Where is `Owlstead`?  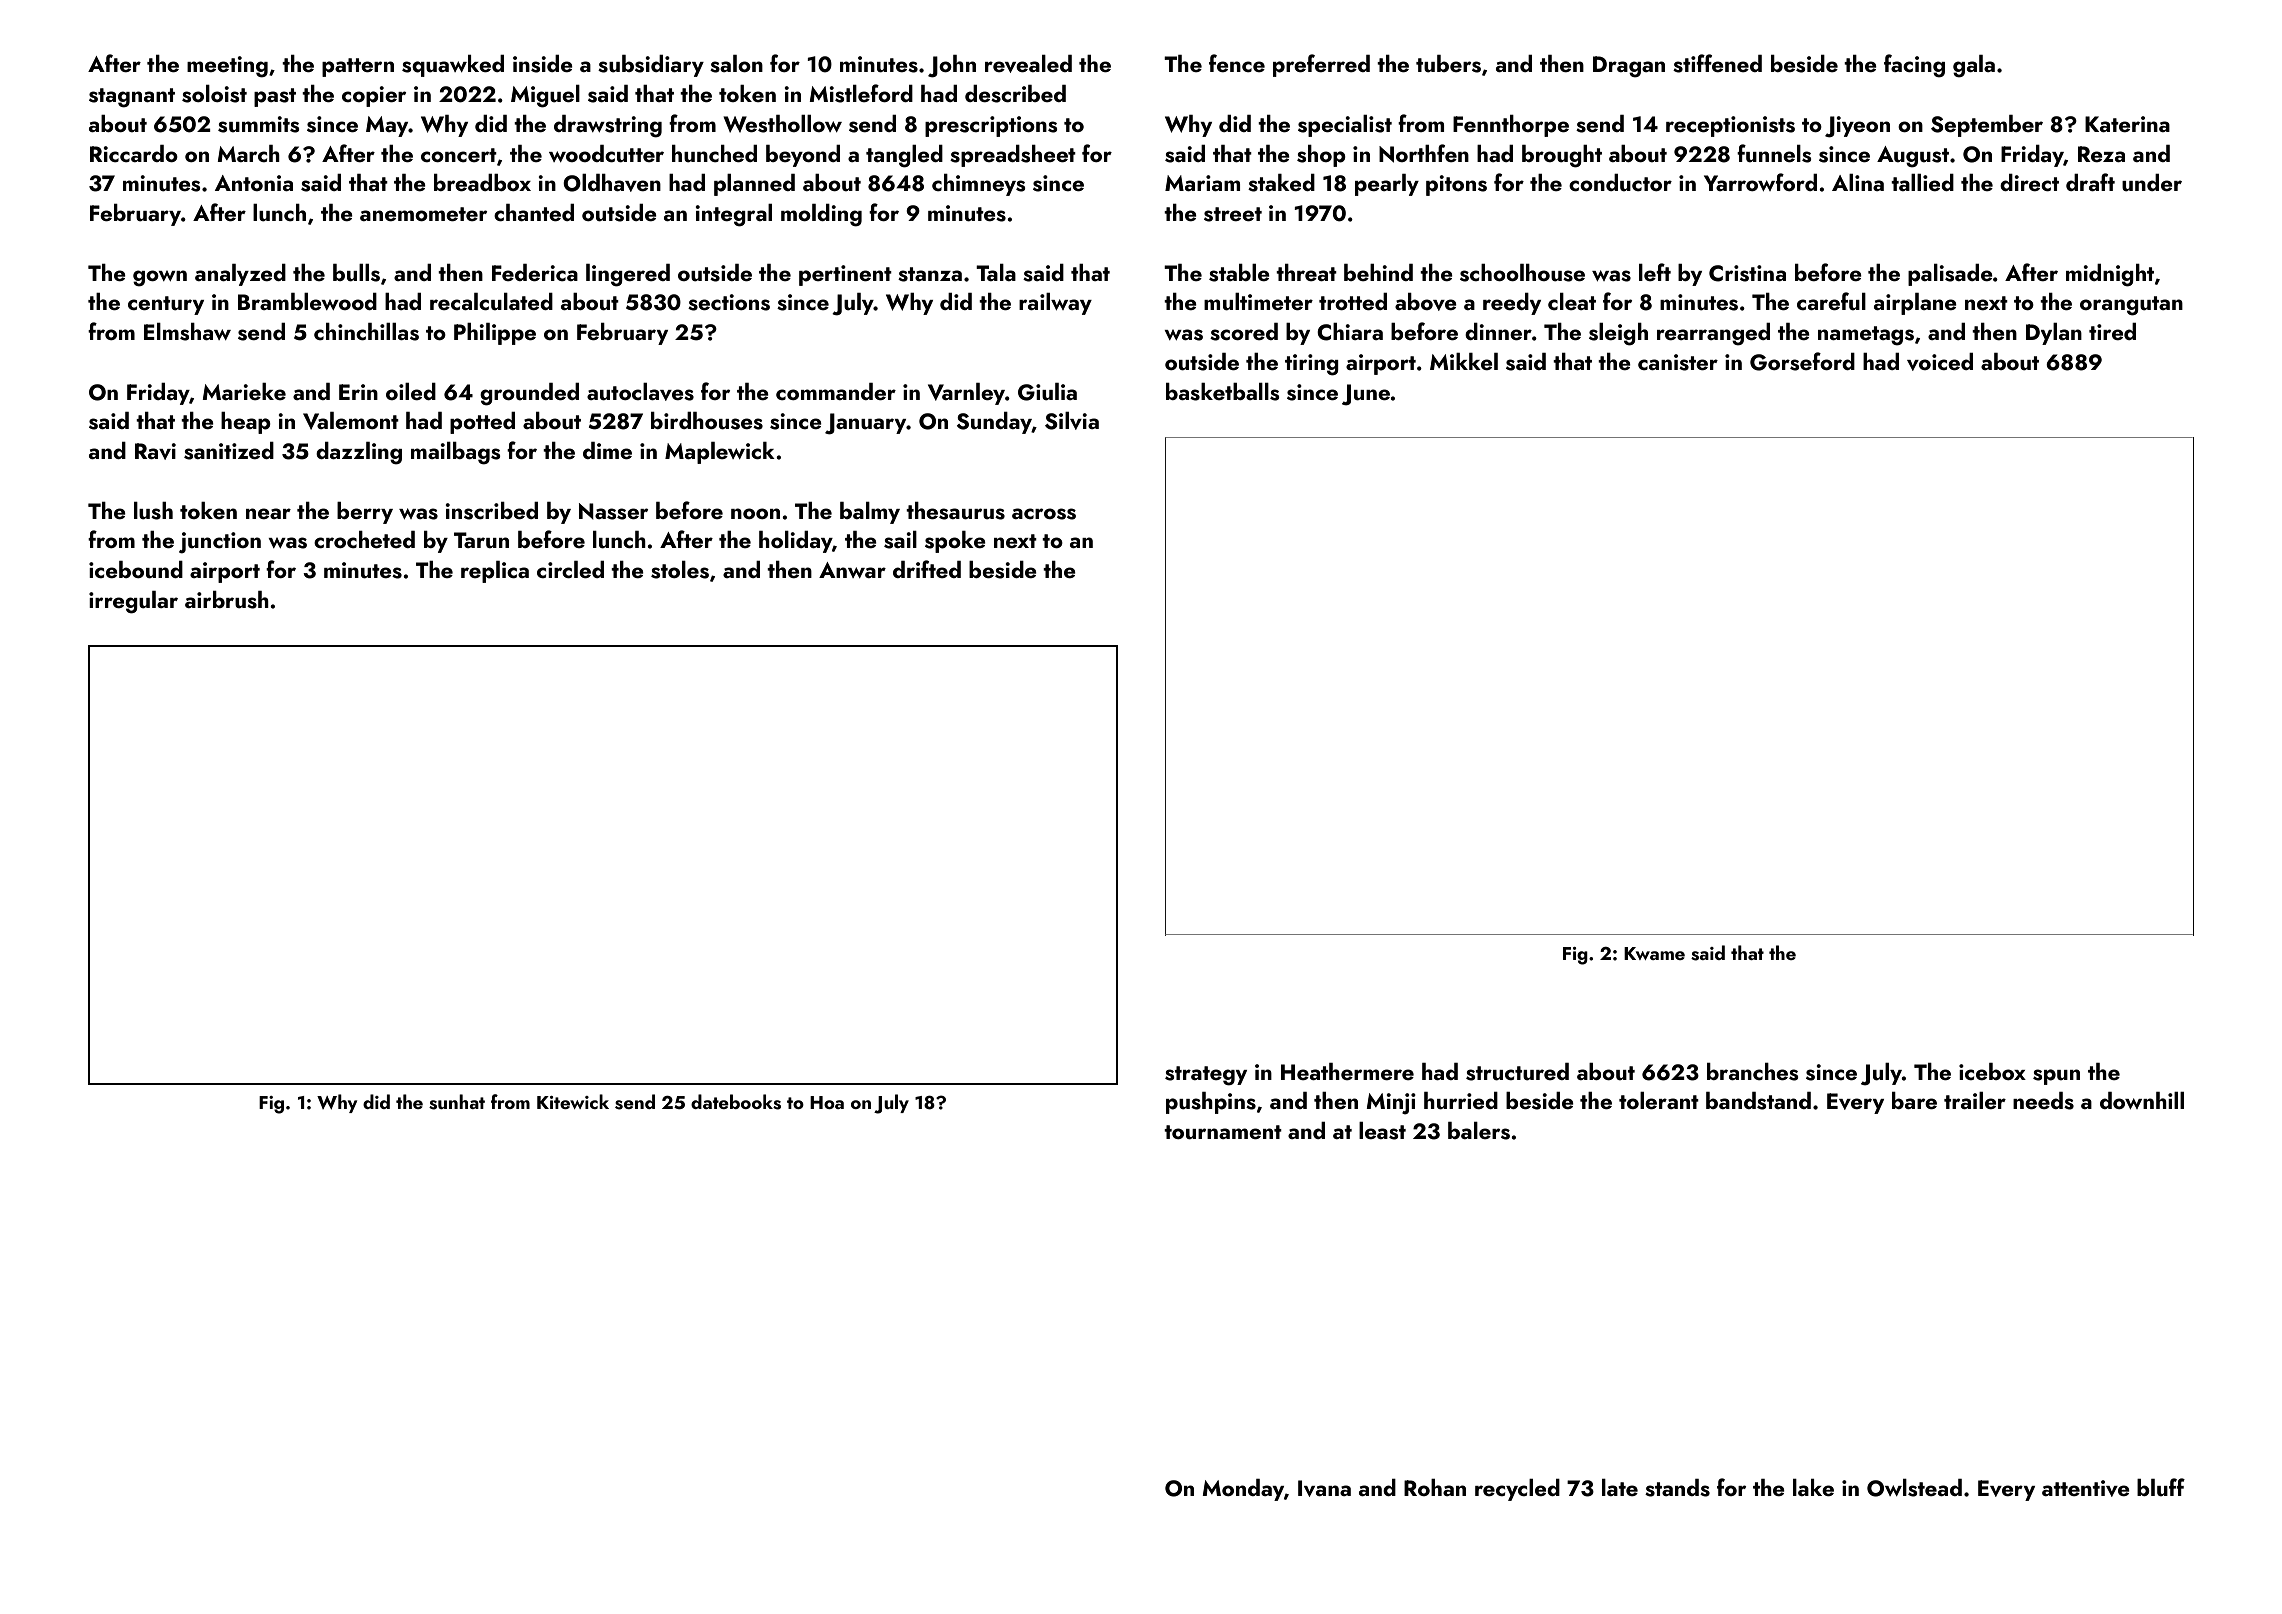 Owlstead is located at coordinates (1914, 1488).
